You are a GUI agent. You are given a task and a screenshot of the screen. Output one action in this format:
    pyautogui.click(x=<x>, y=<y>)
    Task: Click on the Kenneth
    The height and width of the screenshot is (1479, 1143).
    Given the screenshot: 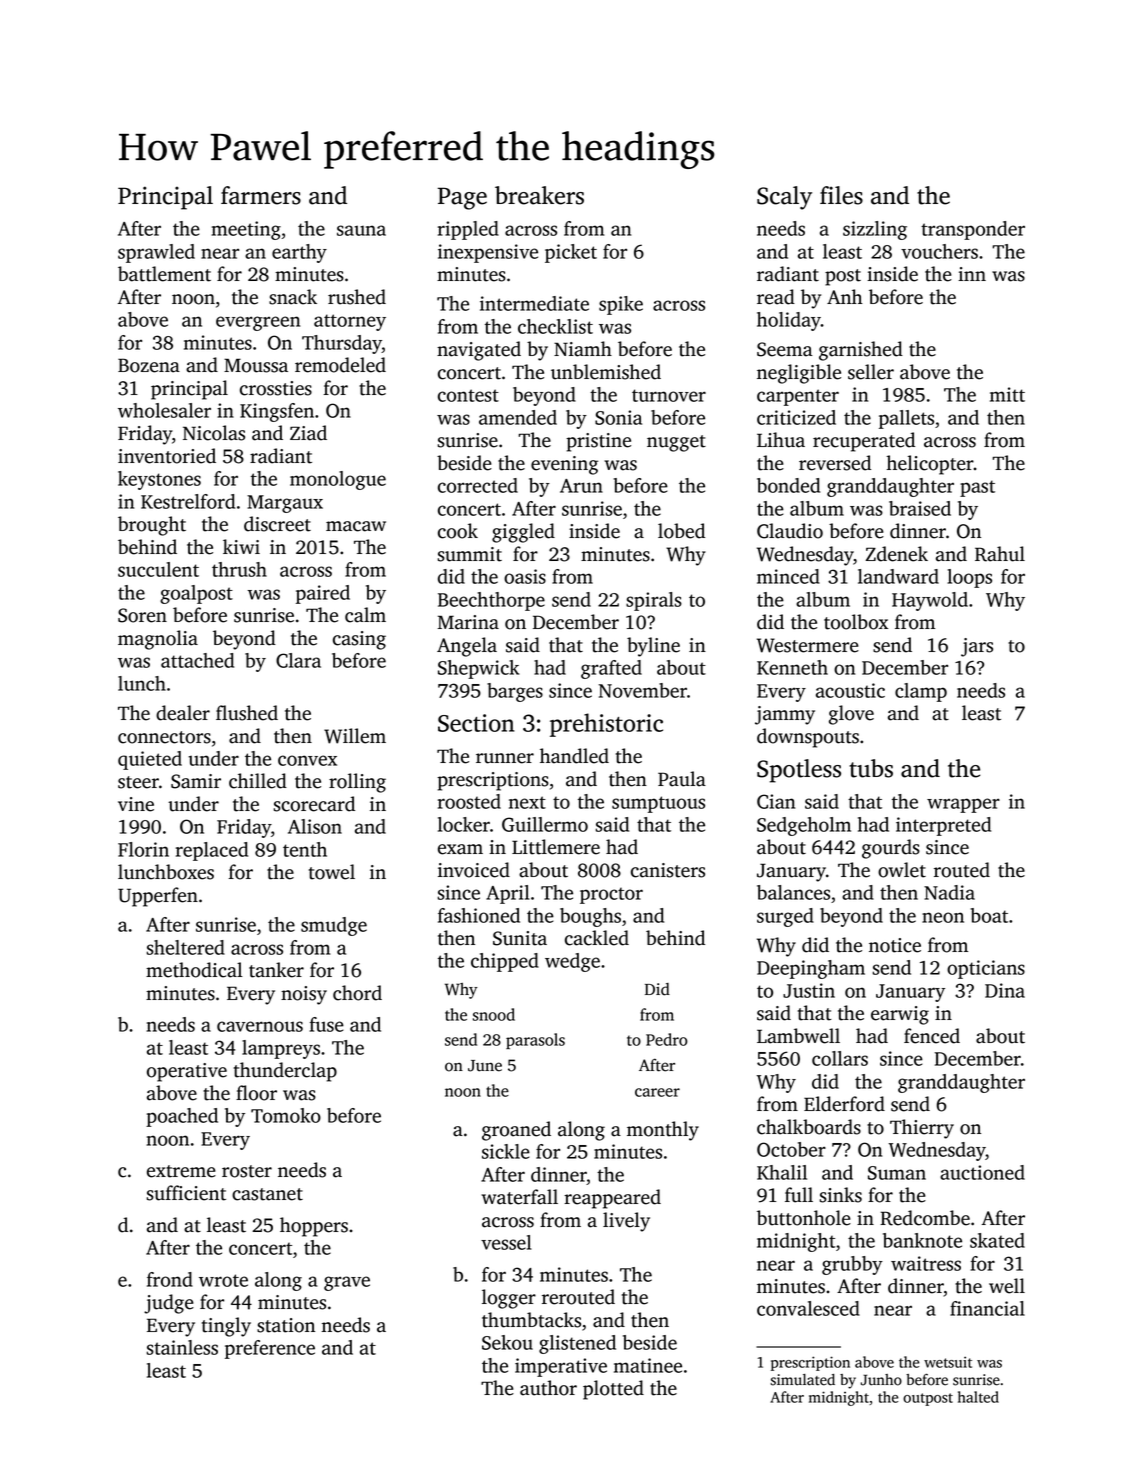 What is the action you would take?
    pyautogui.click(x=792, y=667)
